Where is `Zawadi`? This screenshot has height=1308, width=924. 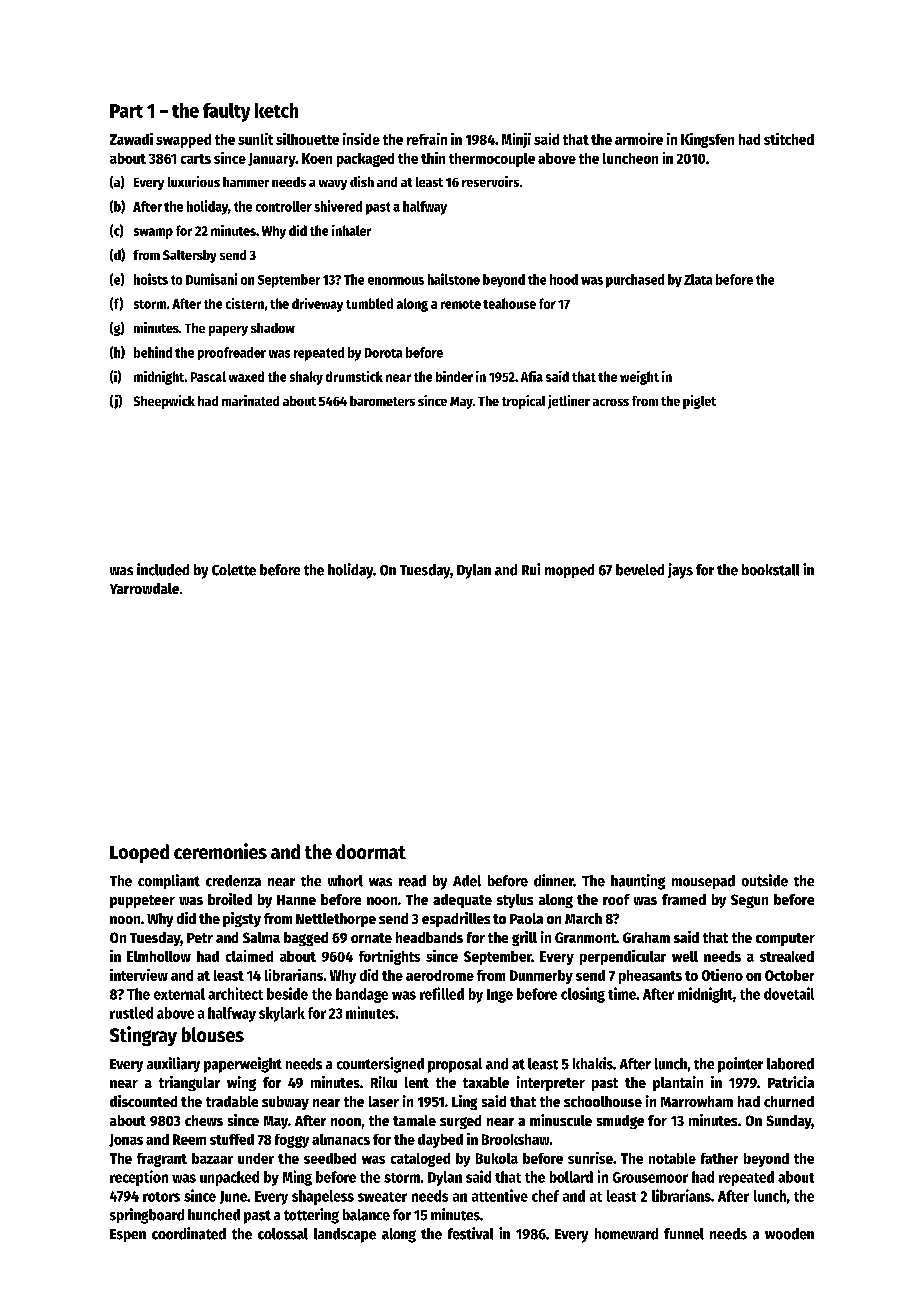 Zawadi is located at coordinates (131, 139).
